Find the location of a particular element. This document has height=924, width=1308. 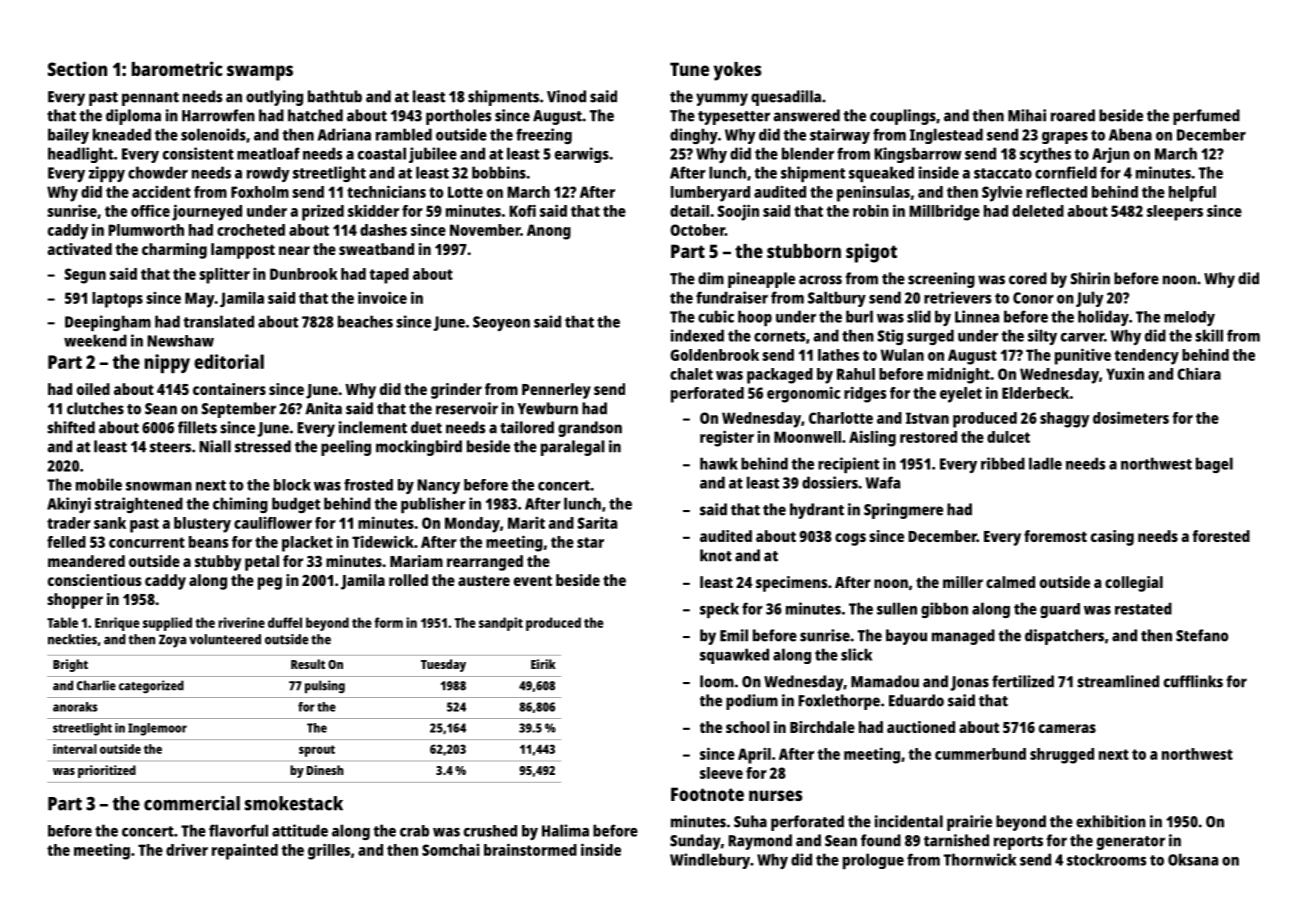

Stefano is located at coordinates (1202, 635).
